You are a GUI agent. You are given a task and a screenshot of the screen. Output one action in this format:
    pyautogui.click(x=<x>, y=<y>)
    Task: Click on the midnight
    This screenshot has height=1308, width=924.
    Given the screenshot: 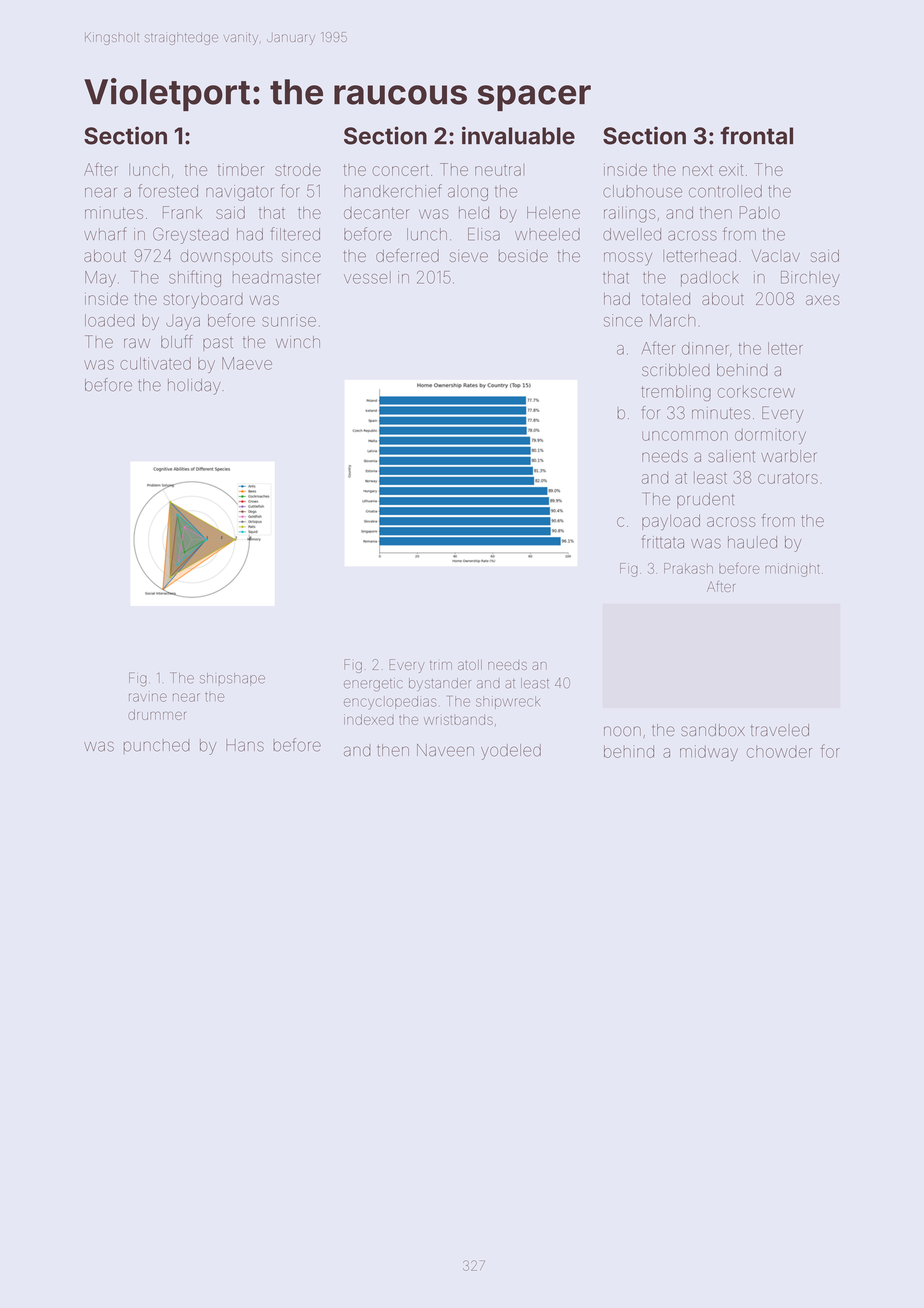 What is the action you would take?
    pyautogui.click(x=792, y=570)
